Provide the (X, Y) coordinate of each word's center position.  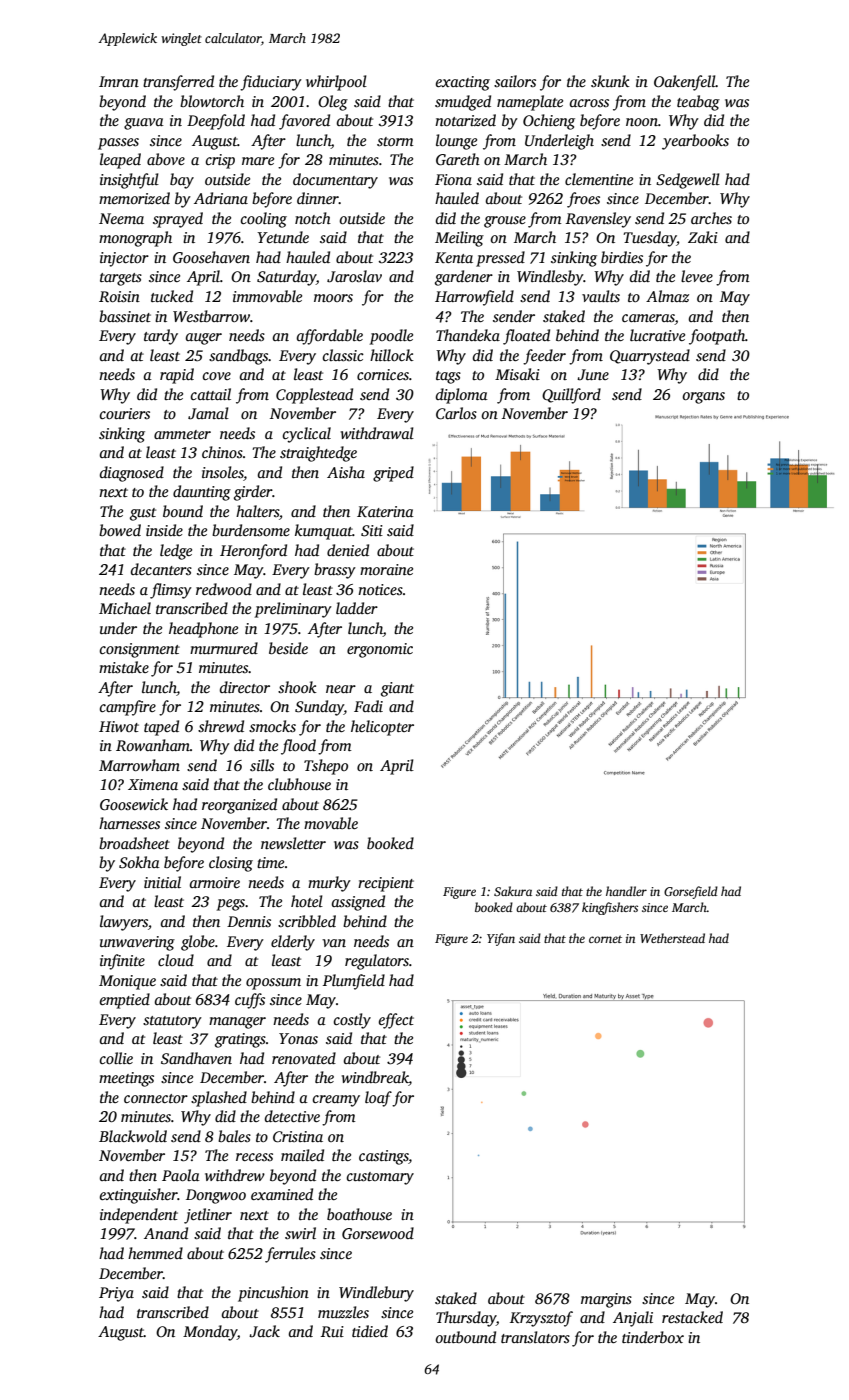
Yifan (501, 939)
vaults (601, 296)
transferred (178, 83)
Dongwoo (216, 1196)
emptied (125, 1001)
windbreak (375, 1078)
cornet (605, 939)
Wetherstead (672, 938)
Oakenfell (685, 83)
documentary (335, 181)
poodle (391, 337)
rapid (177, 376)
